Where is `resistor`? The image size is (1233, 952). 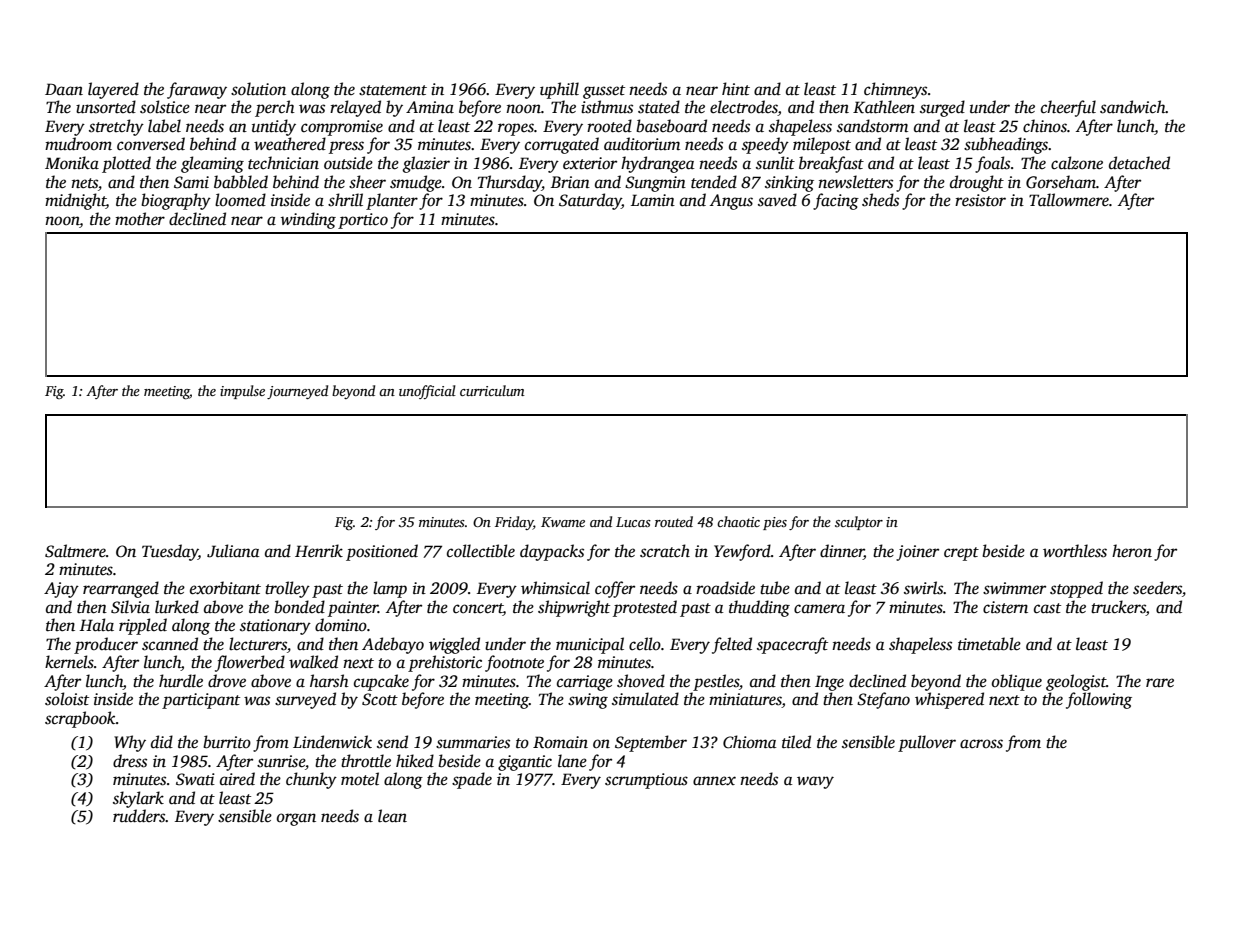 resistor is located at coordinates (980, 200).
